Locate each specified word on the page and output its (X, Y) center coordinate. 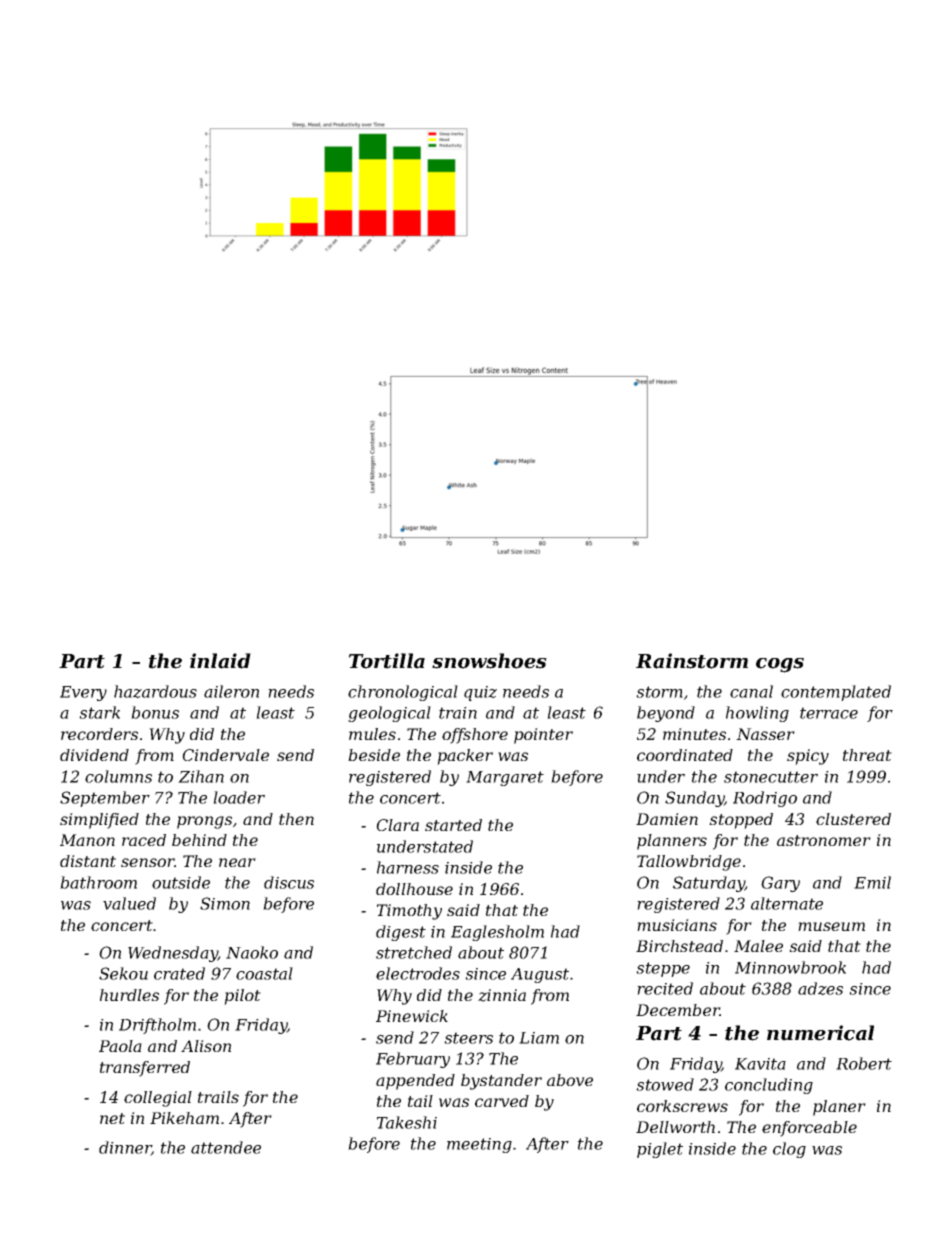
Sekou (123, 973)
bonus (155, 712)
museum (831, 926)
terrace (829, 713)
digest (401, 933)
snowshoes (489, 661)
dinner (125, 1148)
